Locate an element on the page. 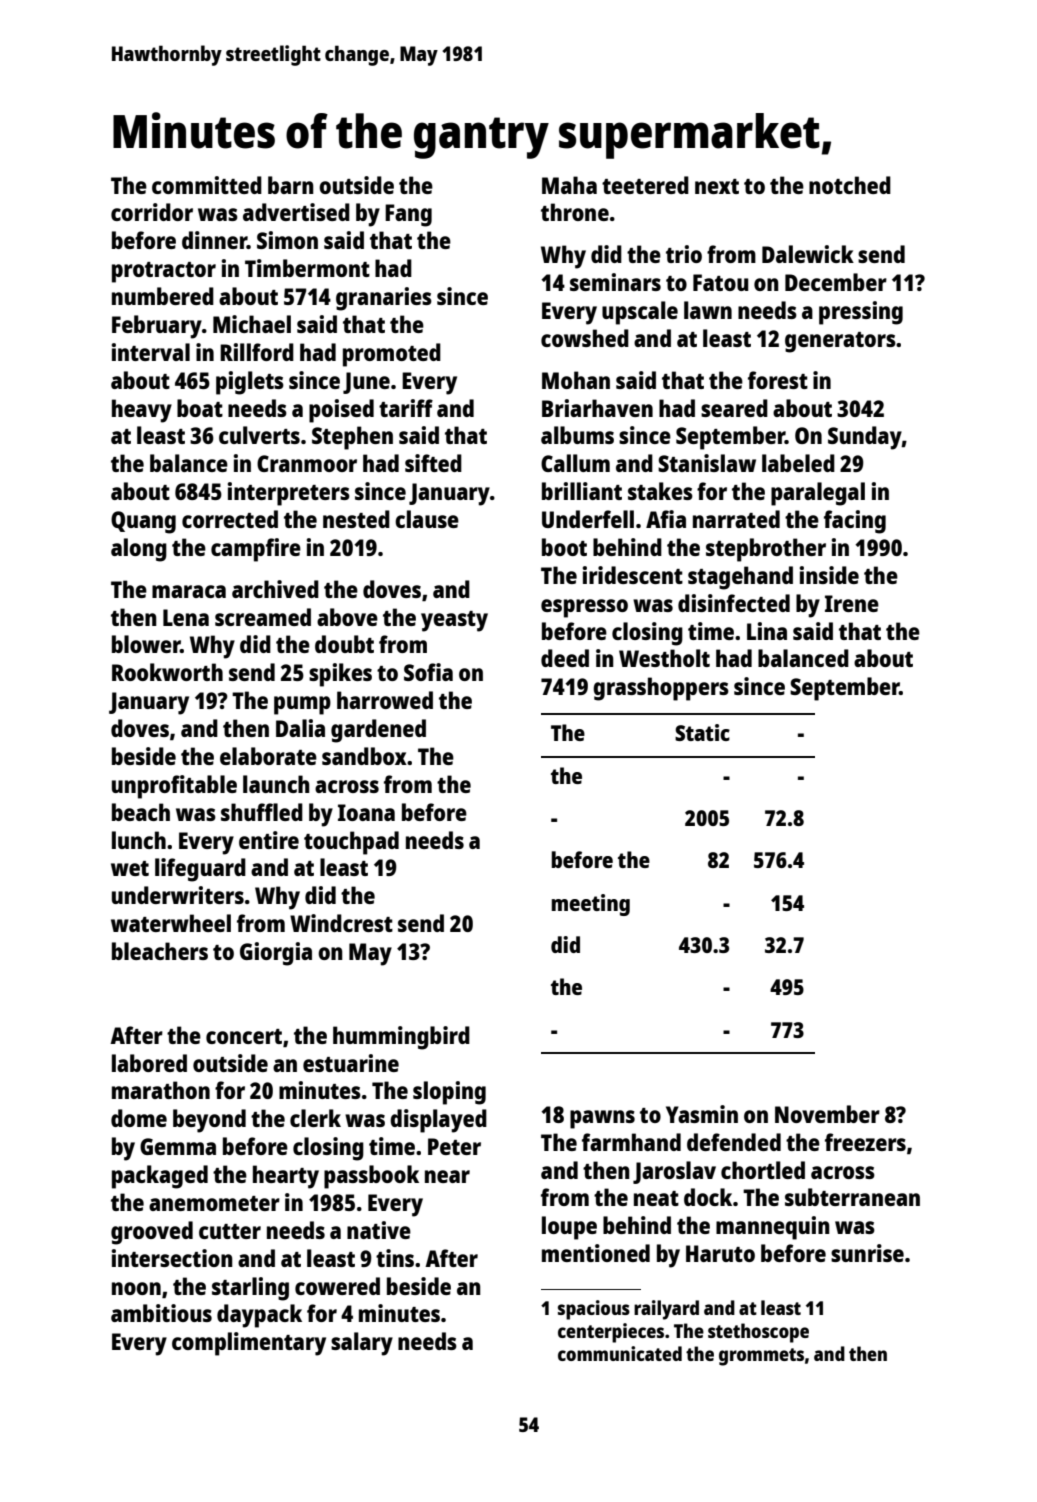 This document has width=1037, height=1502. seared is located at coordinates (734, 408).
